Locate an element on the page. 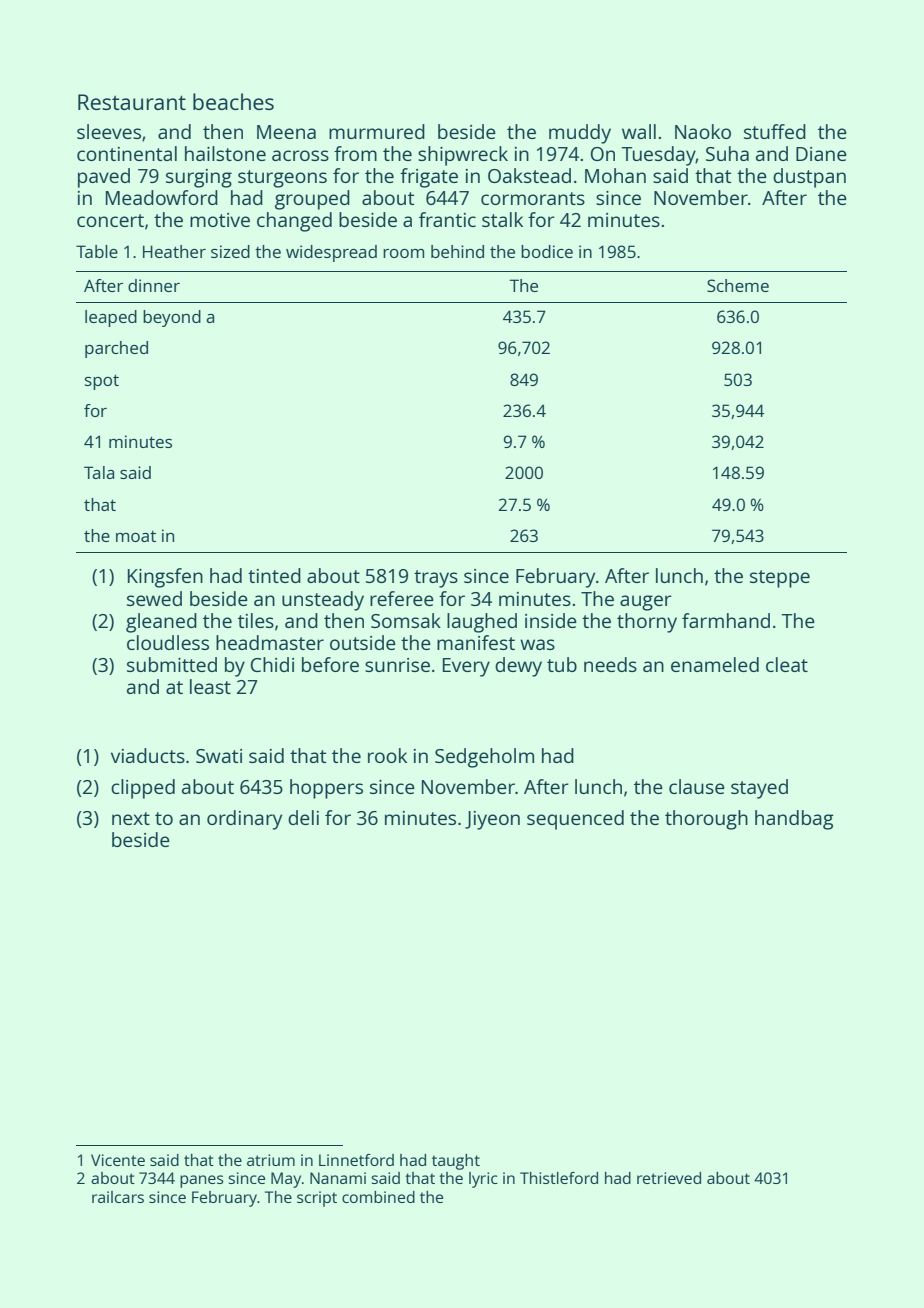  atrium is located at coordinates (271, 1160).
